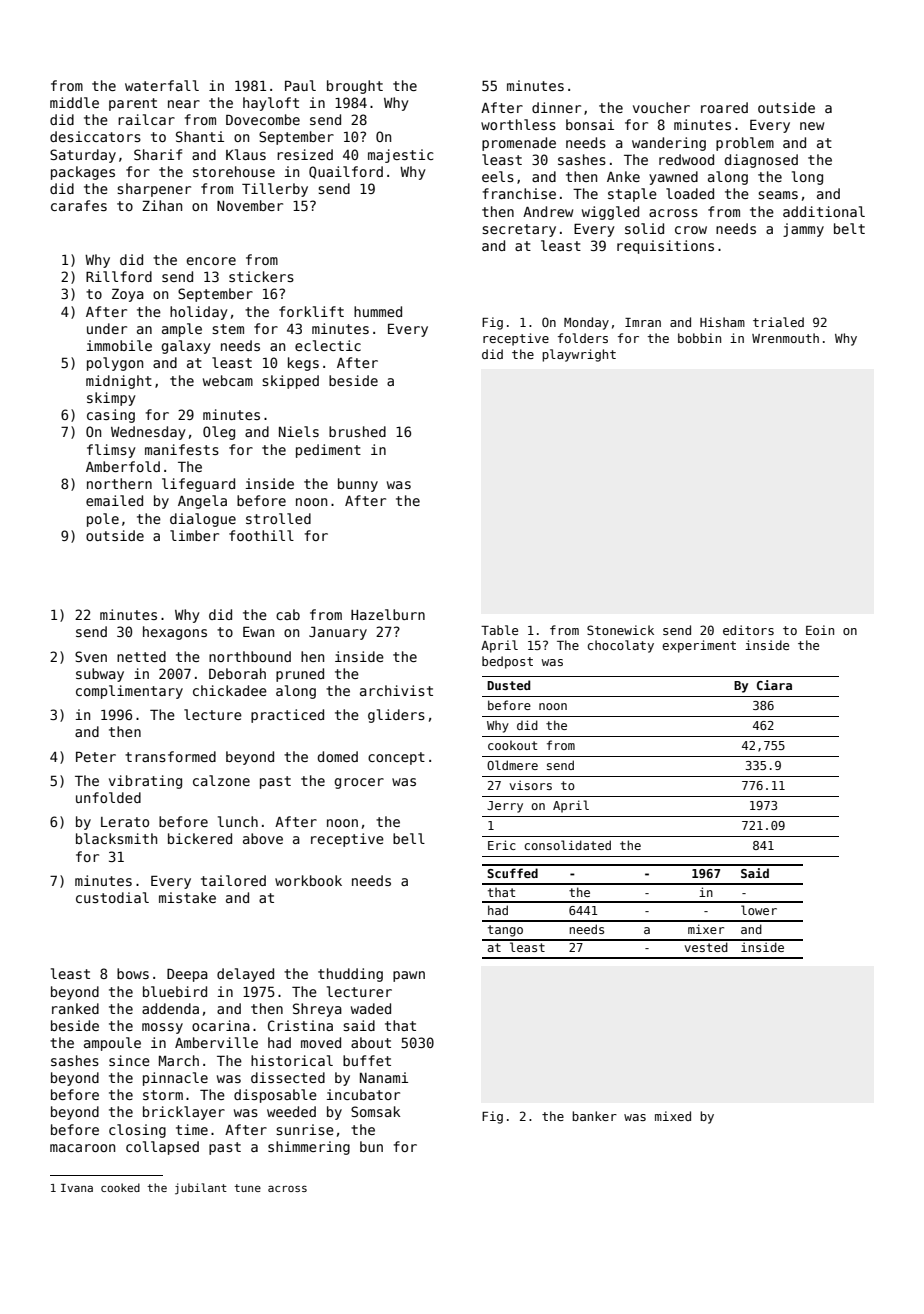 This document has width=924, height=1314. I want to click on polygon, so click(115, 364).
